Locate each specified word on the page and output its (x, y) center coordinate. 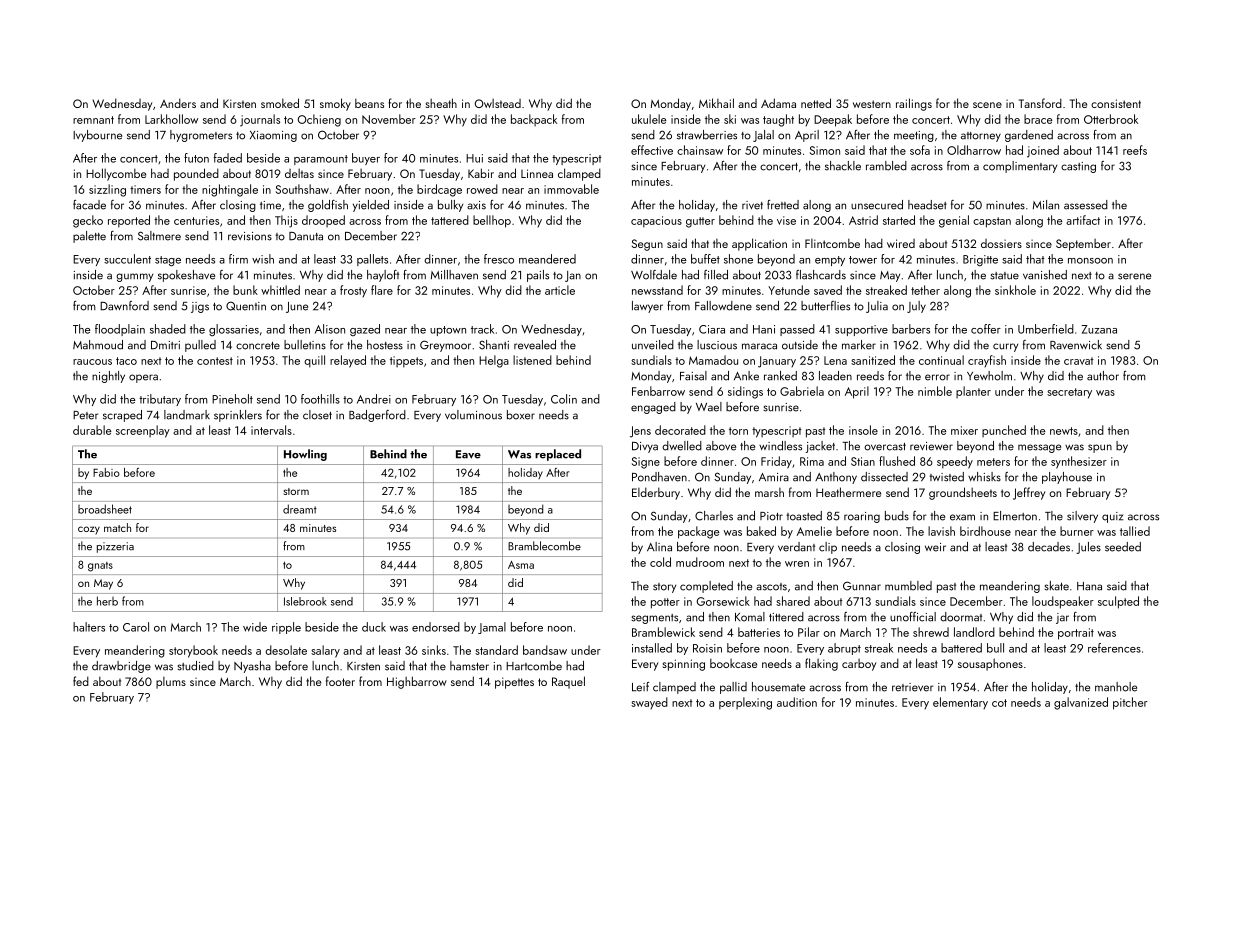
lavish (941, 531)
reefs (1135, 150)
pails (538, 276)
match (117, 527)
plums (171, 683)
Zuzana (1099, 329)
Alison (330, 329)
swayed (649, 703)
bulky (450, 206)
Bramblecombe (544, 546)
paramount (321, 160)
